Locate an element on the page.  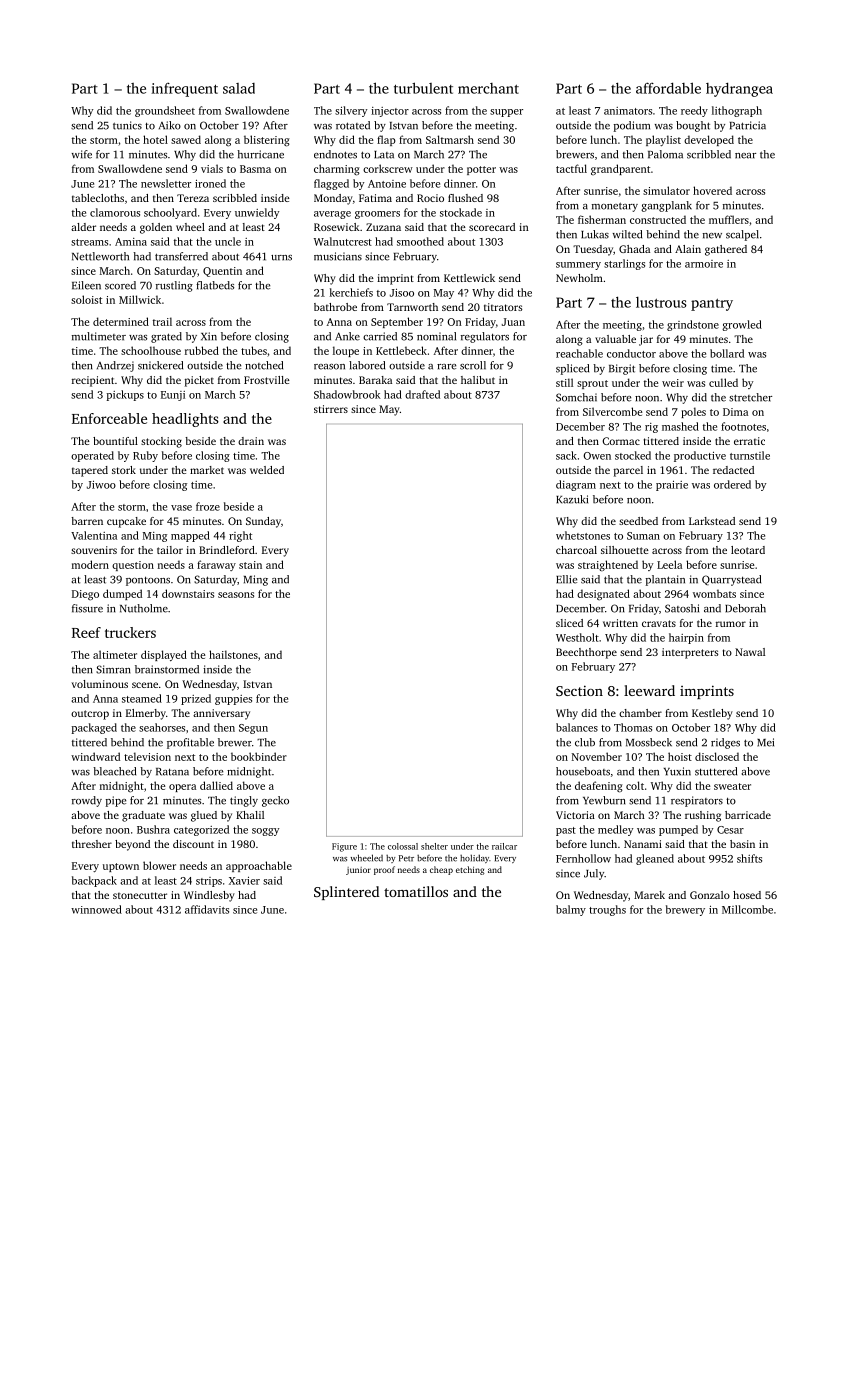
balmy is located at coordinates (571, 910).
